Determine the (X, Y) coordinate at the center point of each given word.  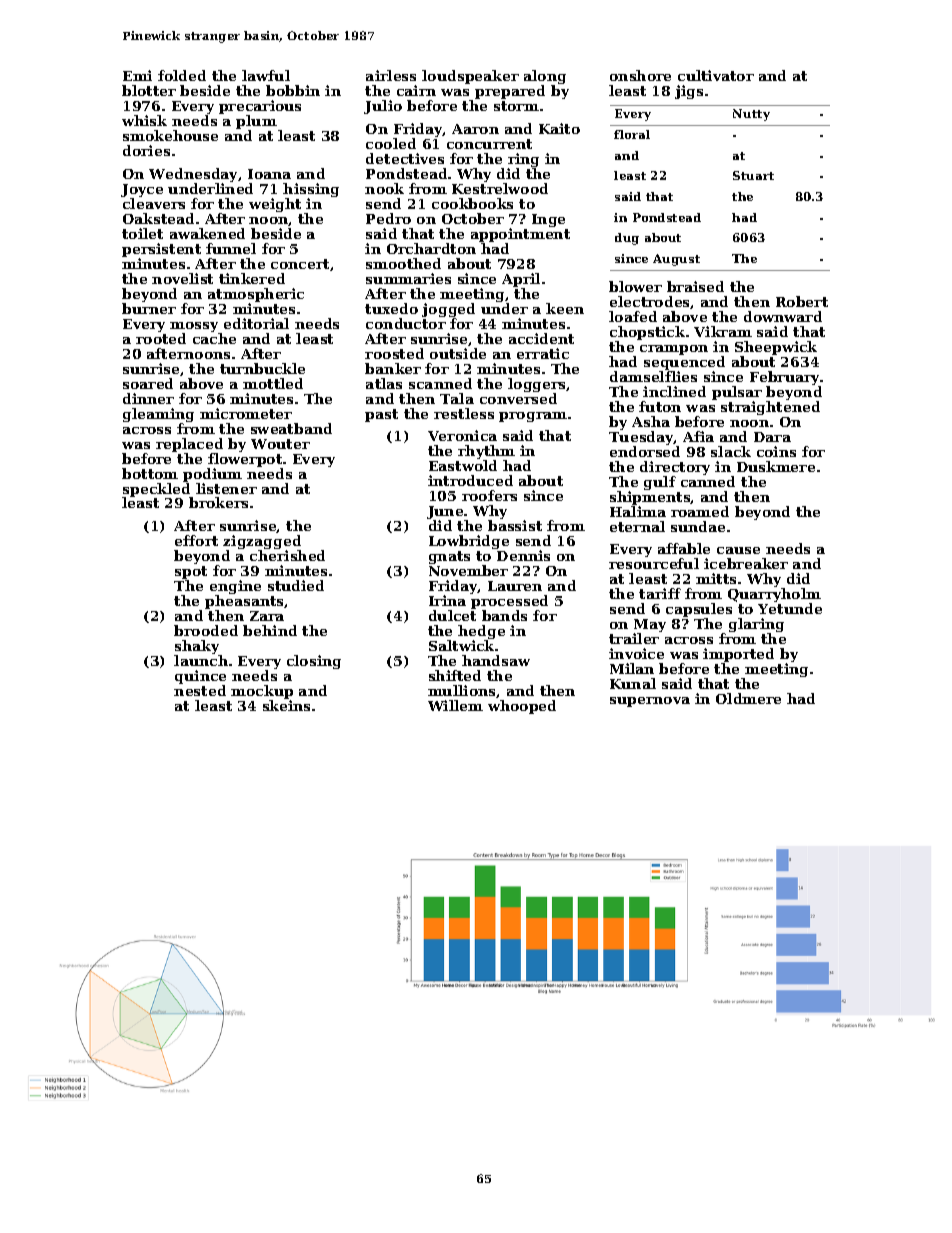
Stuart (753, 175)
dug (627, 239)
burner (149, 308)
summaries (408, 278)
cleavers (154, 203)
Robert (802, 301)
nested (200, 690)
